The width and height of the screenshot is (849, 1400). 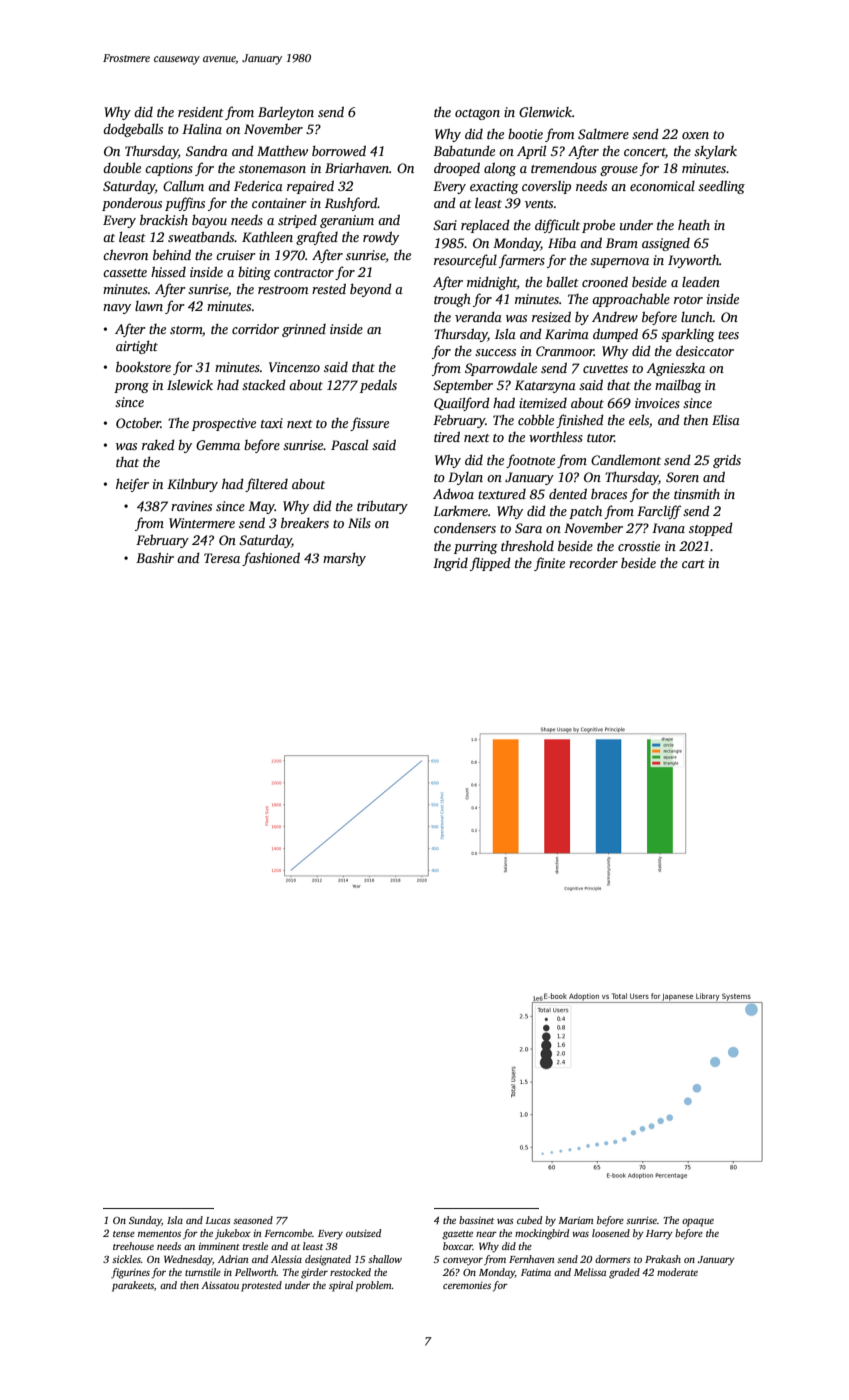 What do you see at coordinates (133, 1286) in the screenshot?
I see `parakeets` at bounding box center [133, 1286].
